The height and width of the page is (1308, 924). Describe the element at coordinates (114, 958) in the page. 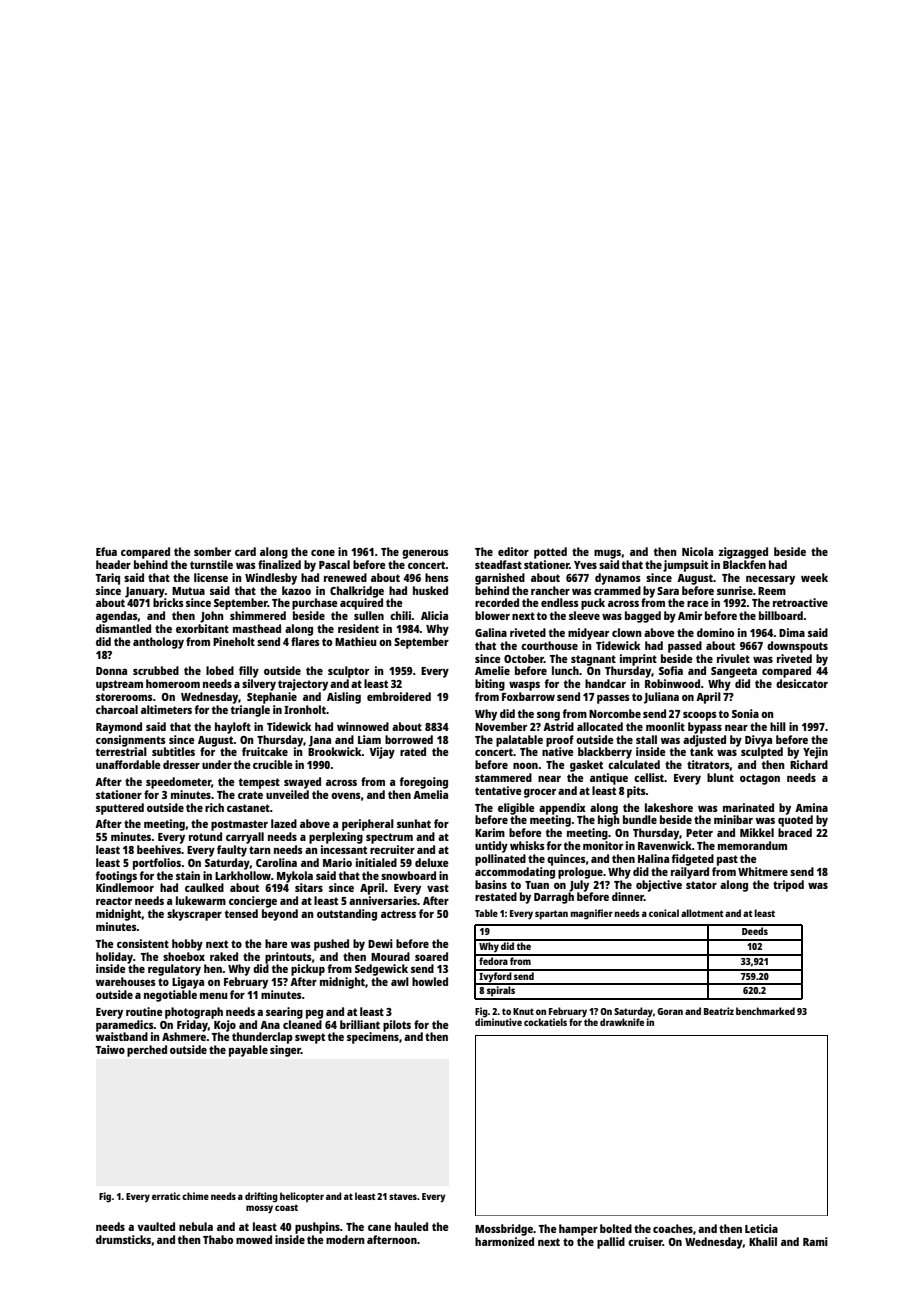

I see `holiday` at that location.
